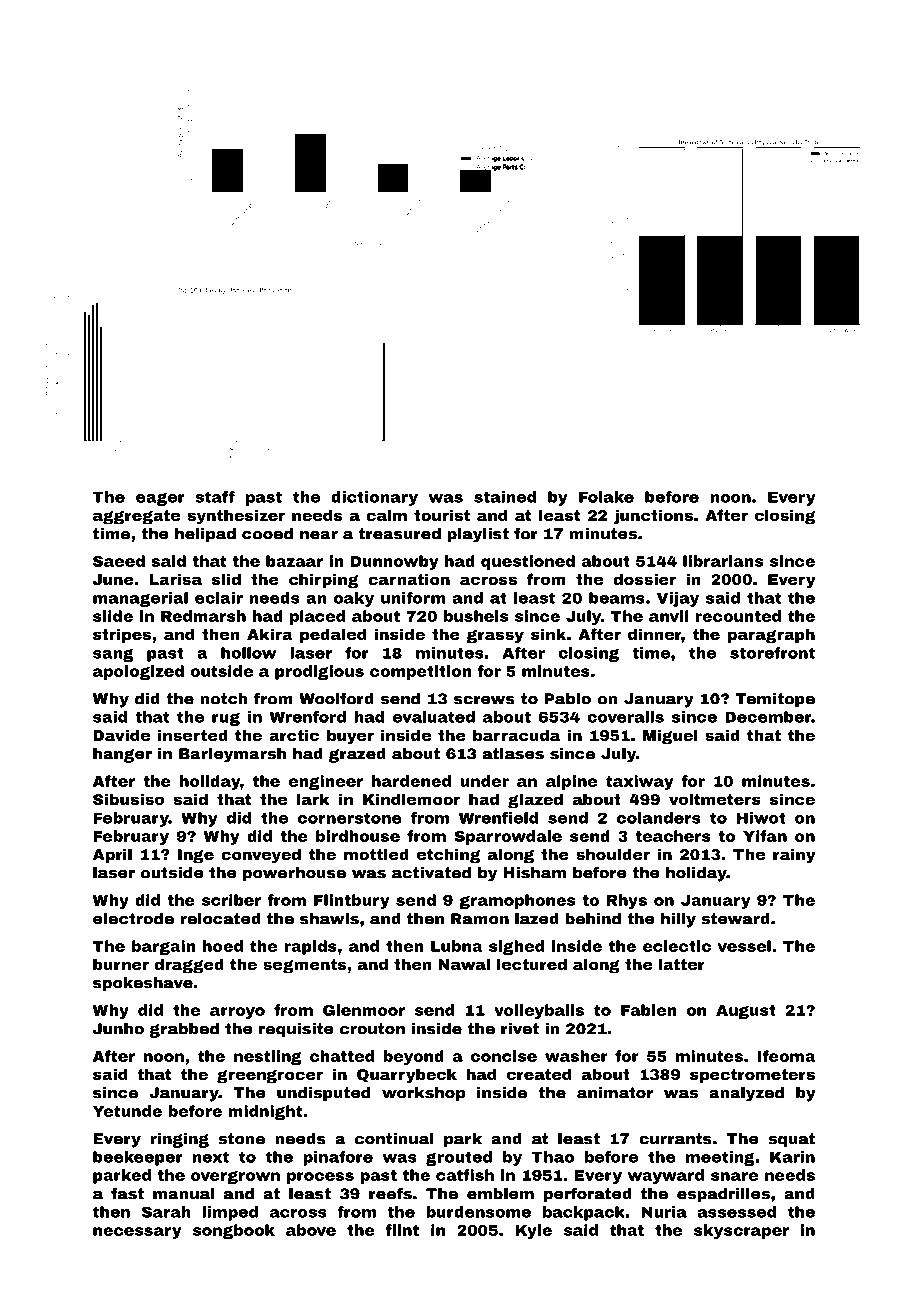 This page has width=908, height=1316. What do you see at coordinates (791, 1140) in the page?
I see `squat` at bounding box center [791, 1140].
